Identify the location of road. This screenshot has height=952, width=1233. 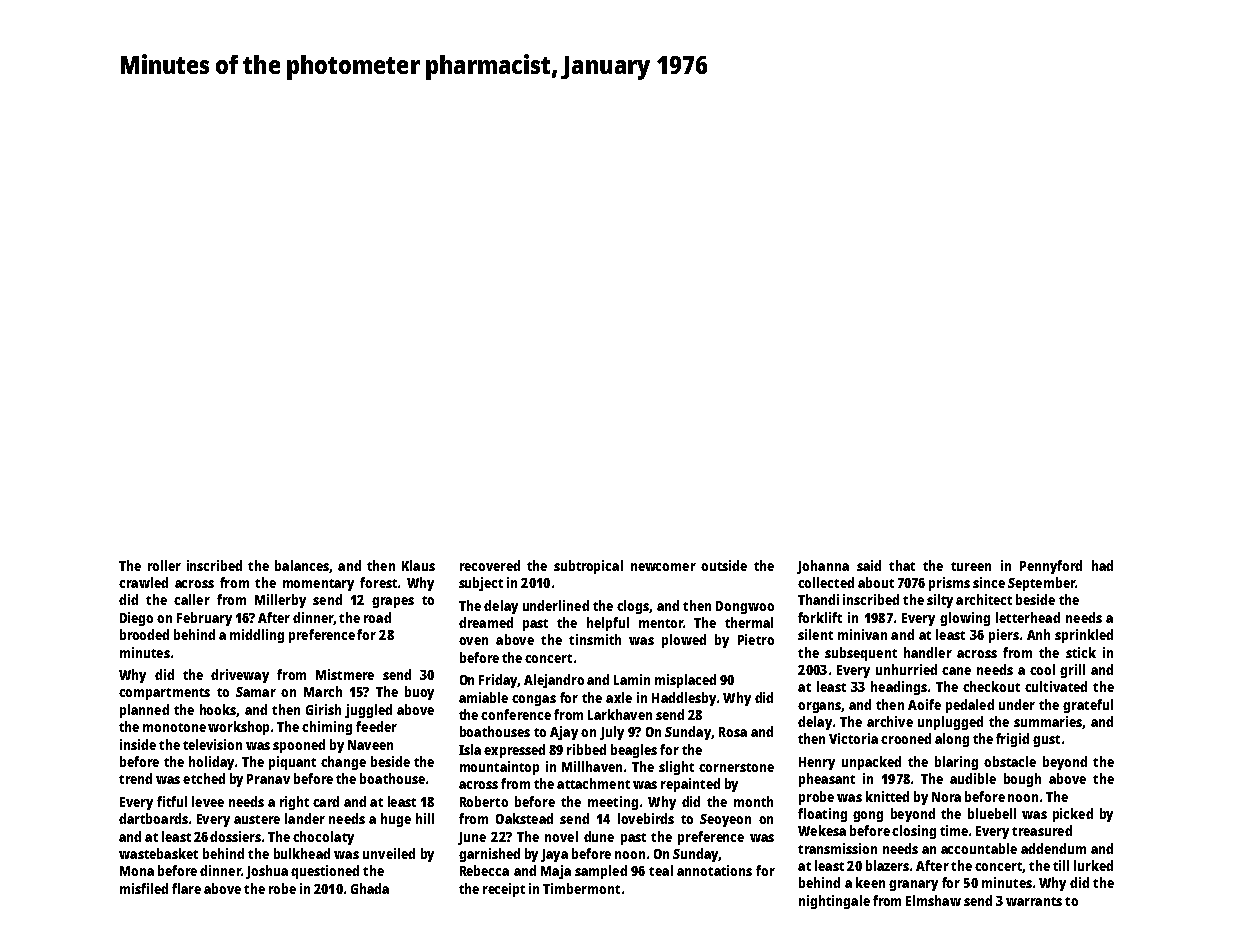
(377, 617).
